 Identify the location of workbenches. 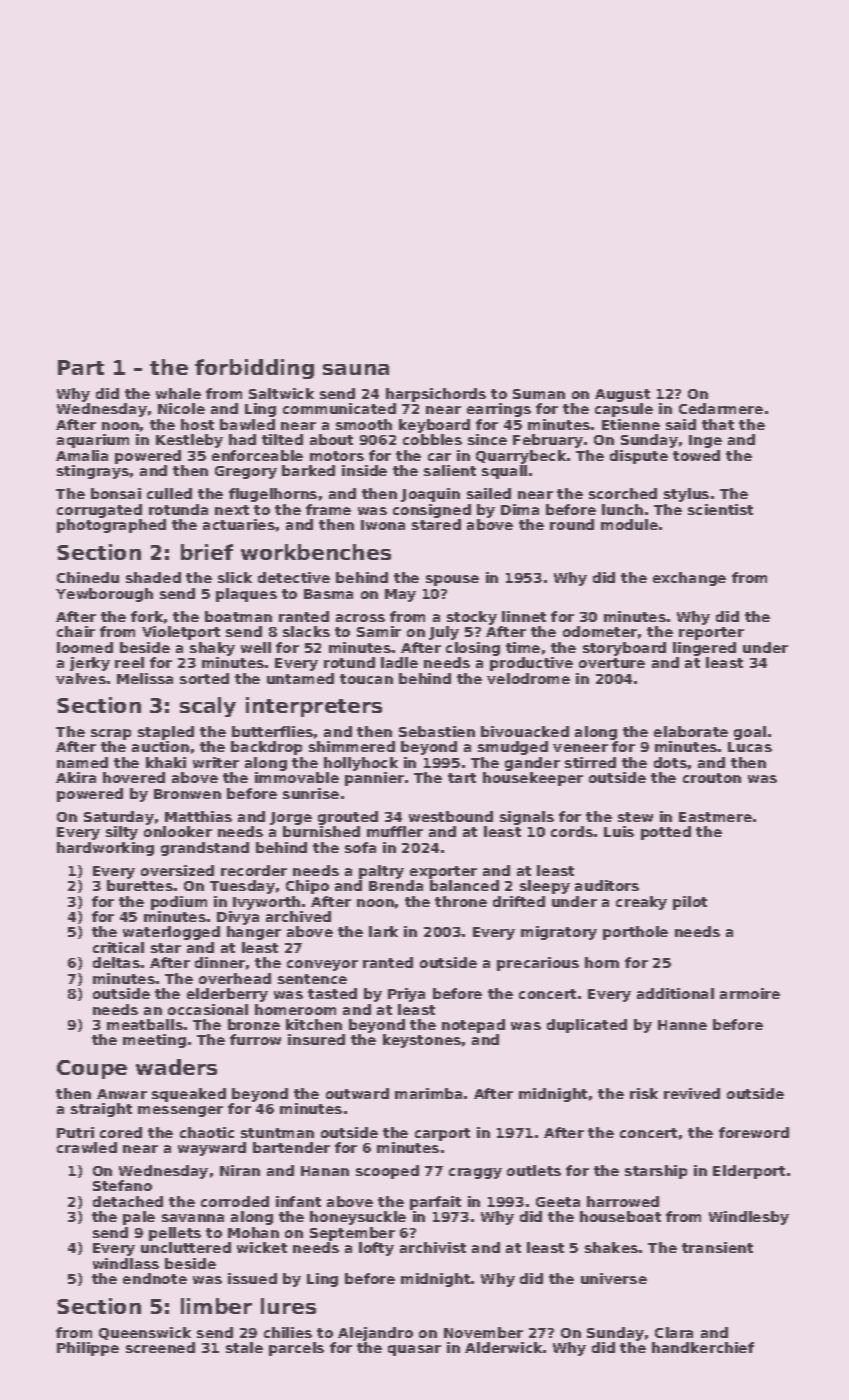
(316, 552).
